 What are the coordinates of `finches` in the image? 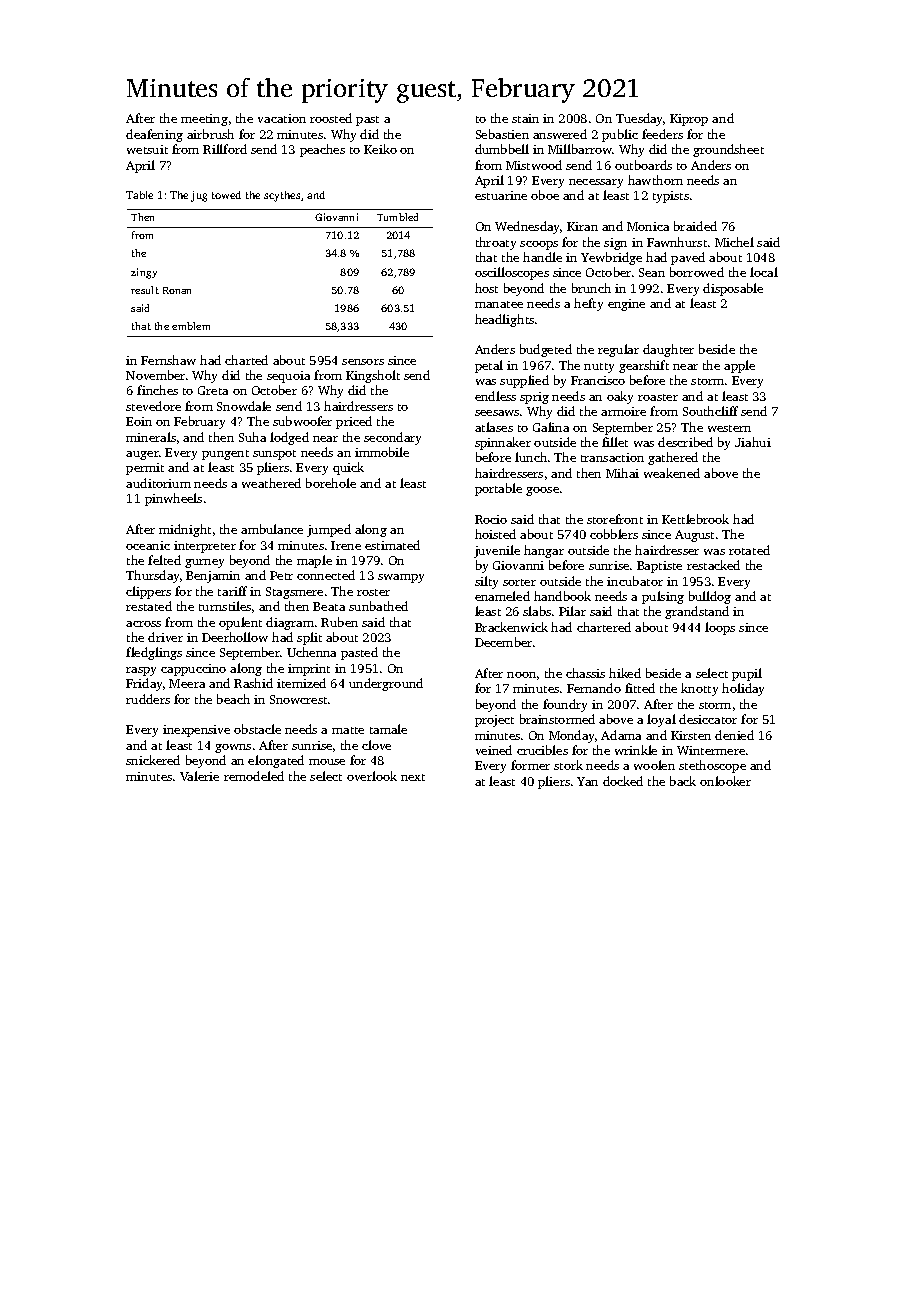 It's located at (157, 390).
